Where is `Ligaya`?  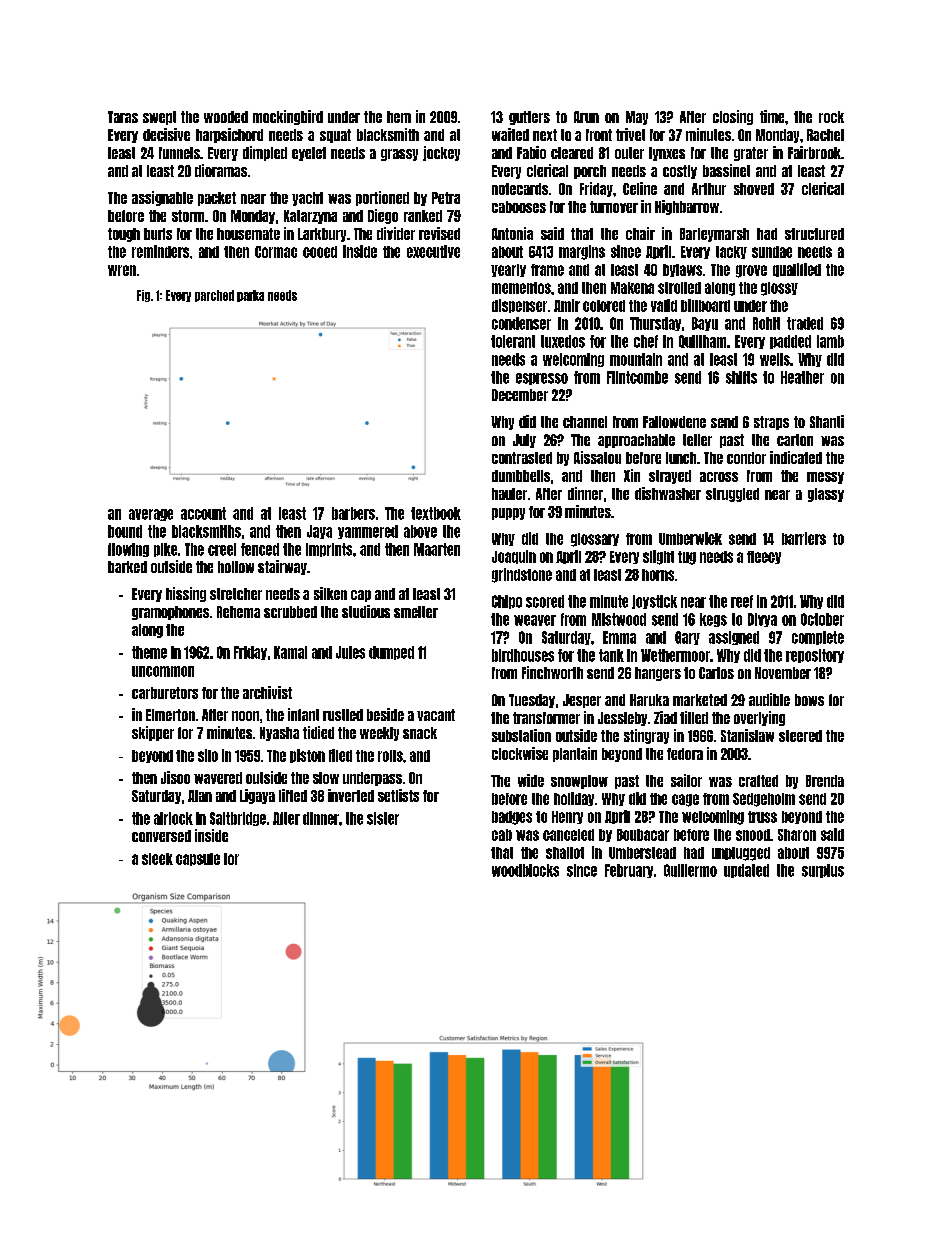 Ligaya is located at coordinates (257, 796).
